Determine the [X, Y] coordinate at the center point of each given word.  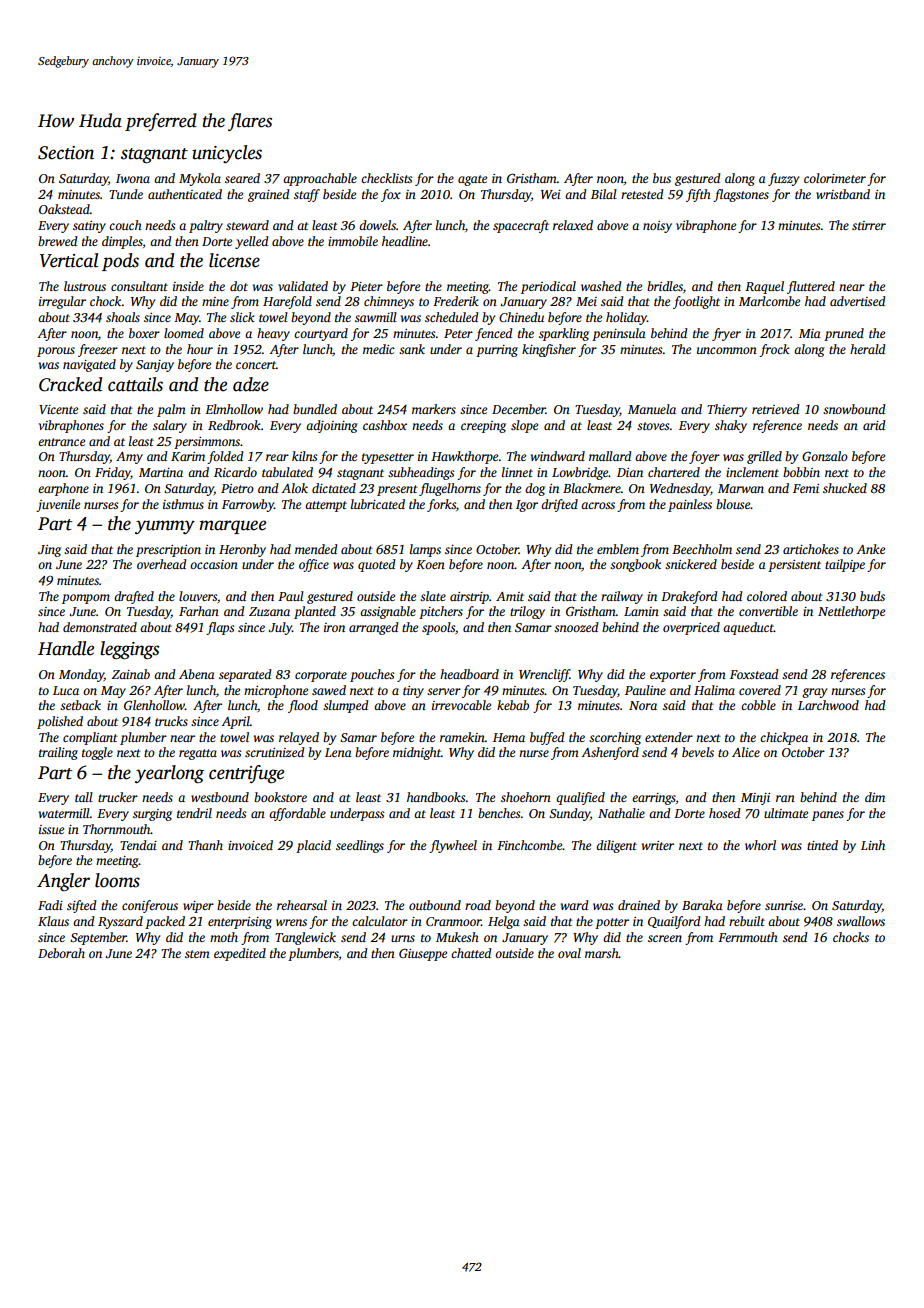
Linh [873, 845]
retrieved [776, 409]
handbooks [436, 797]
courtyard [321, 334]
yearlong [169, 774]
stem [197, 954]
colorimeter [835, 178]
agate [472, 180]
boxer [144, 333]
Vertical [69, 260]
